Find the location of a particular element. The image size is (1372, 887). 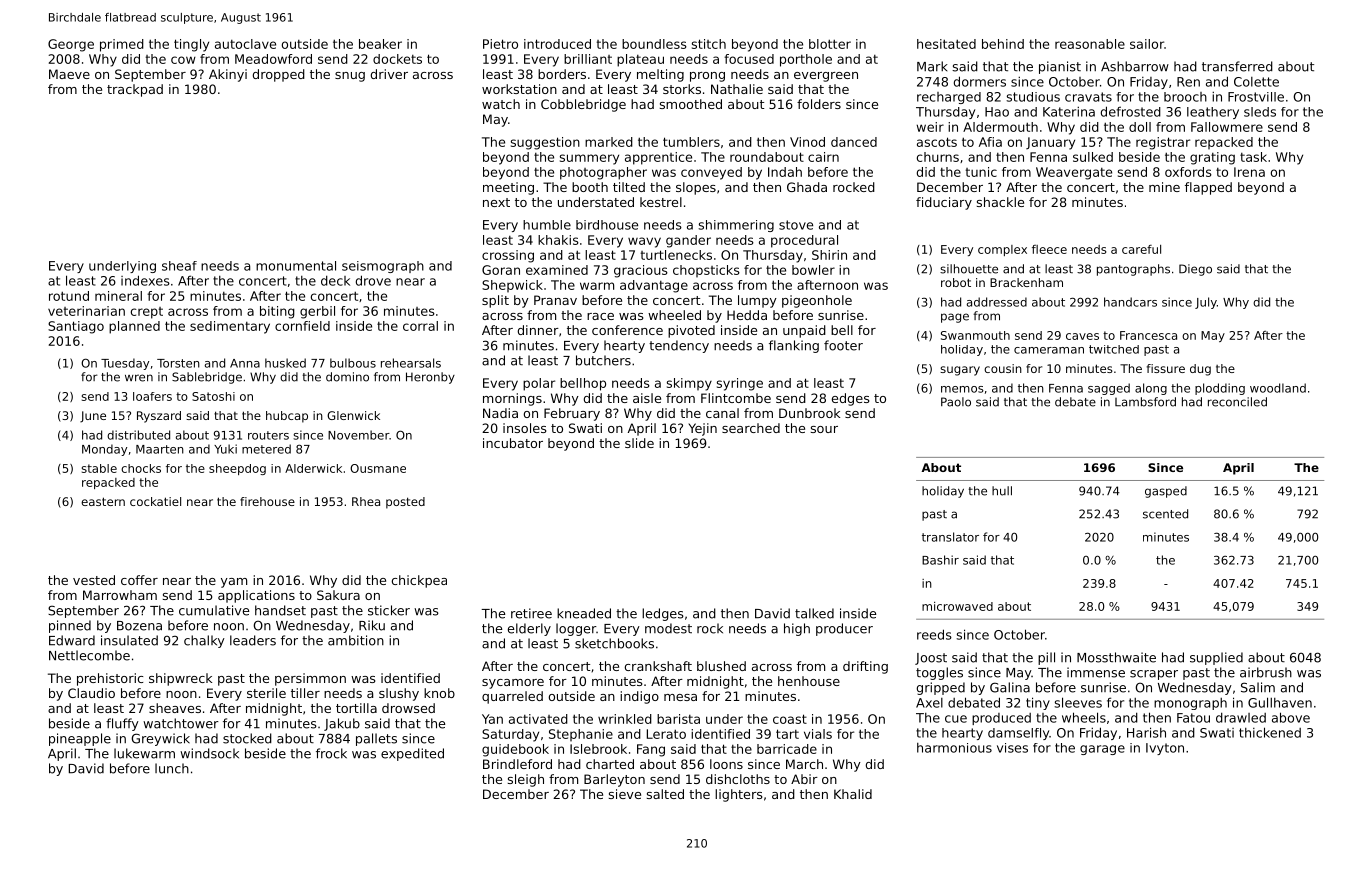

autoclave is located at coordinates (245, 44).
